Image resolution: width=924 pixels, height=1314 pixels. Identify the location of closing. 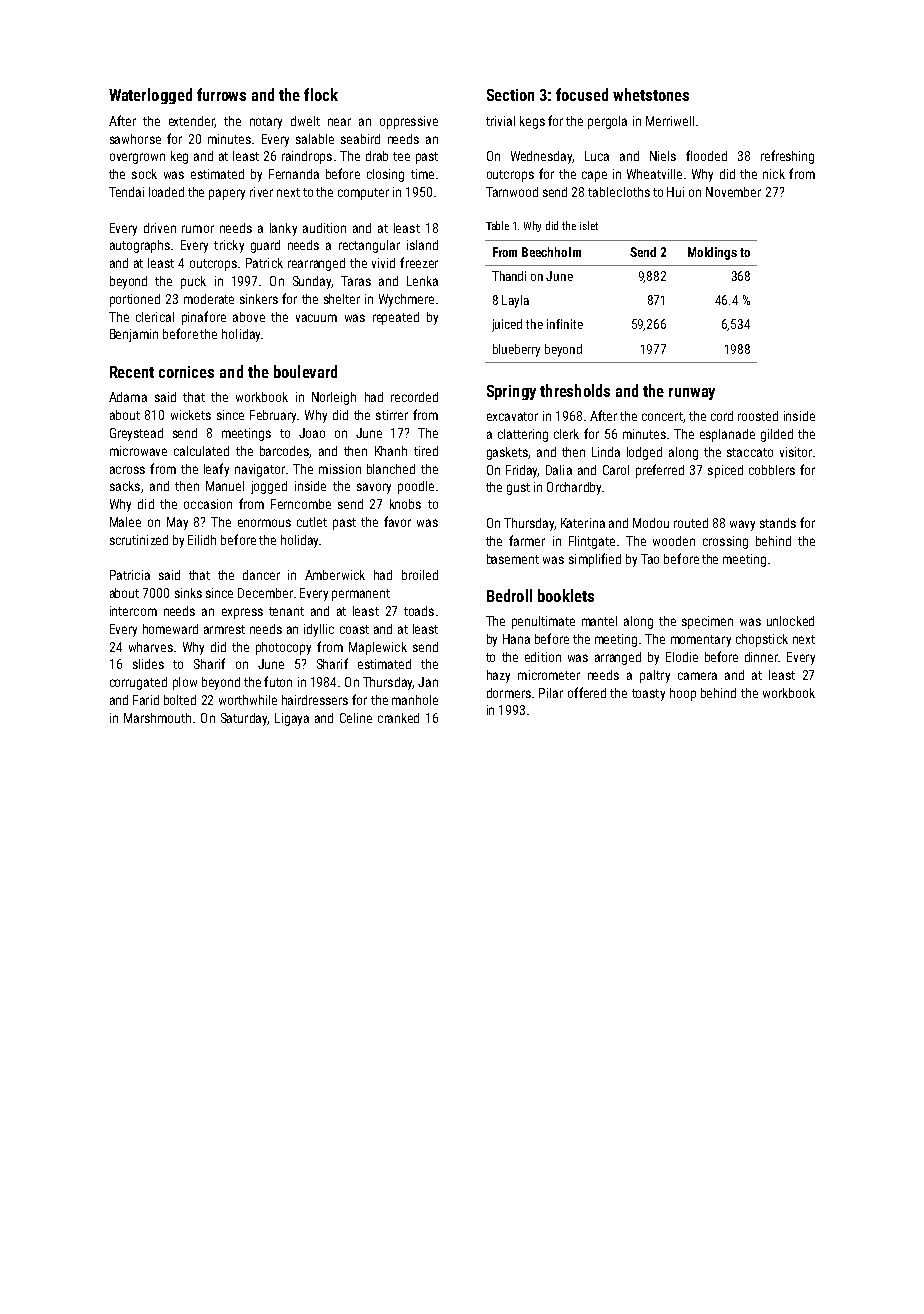
(385, 175).
